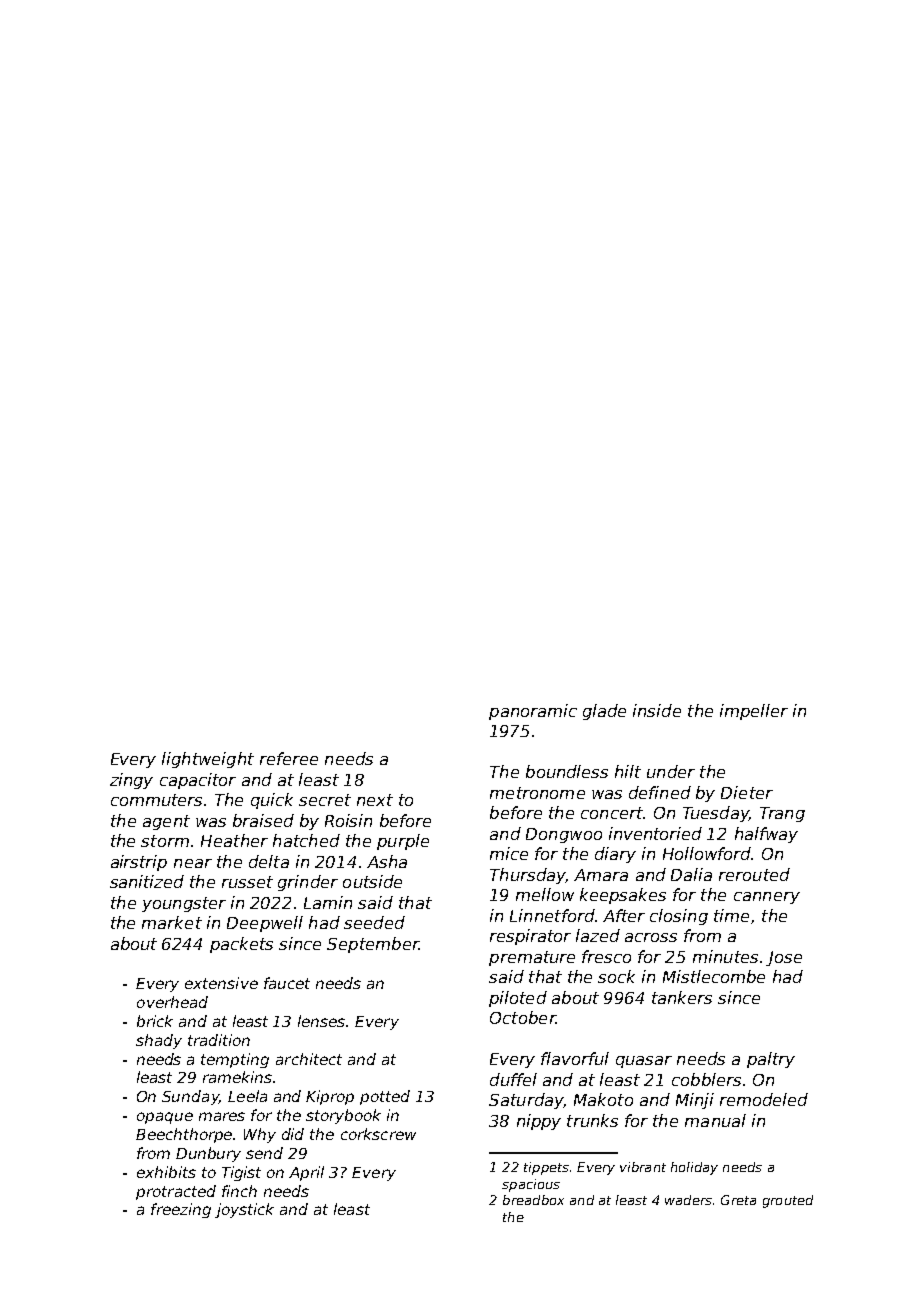 The width and height of the page is (924, 1311). I want to click on joystick, so click(244, 1210).
